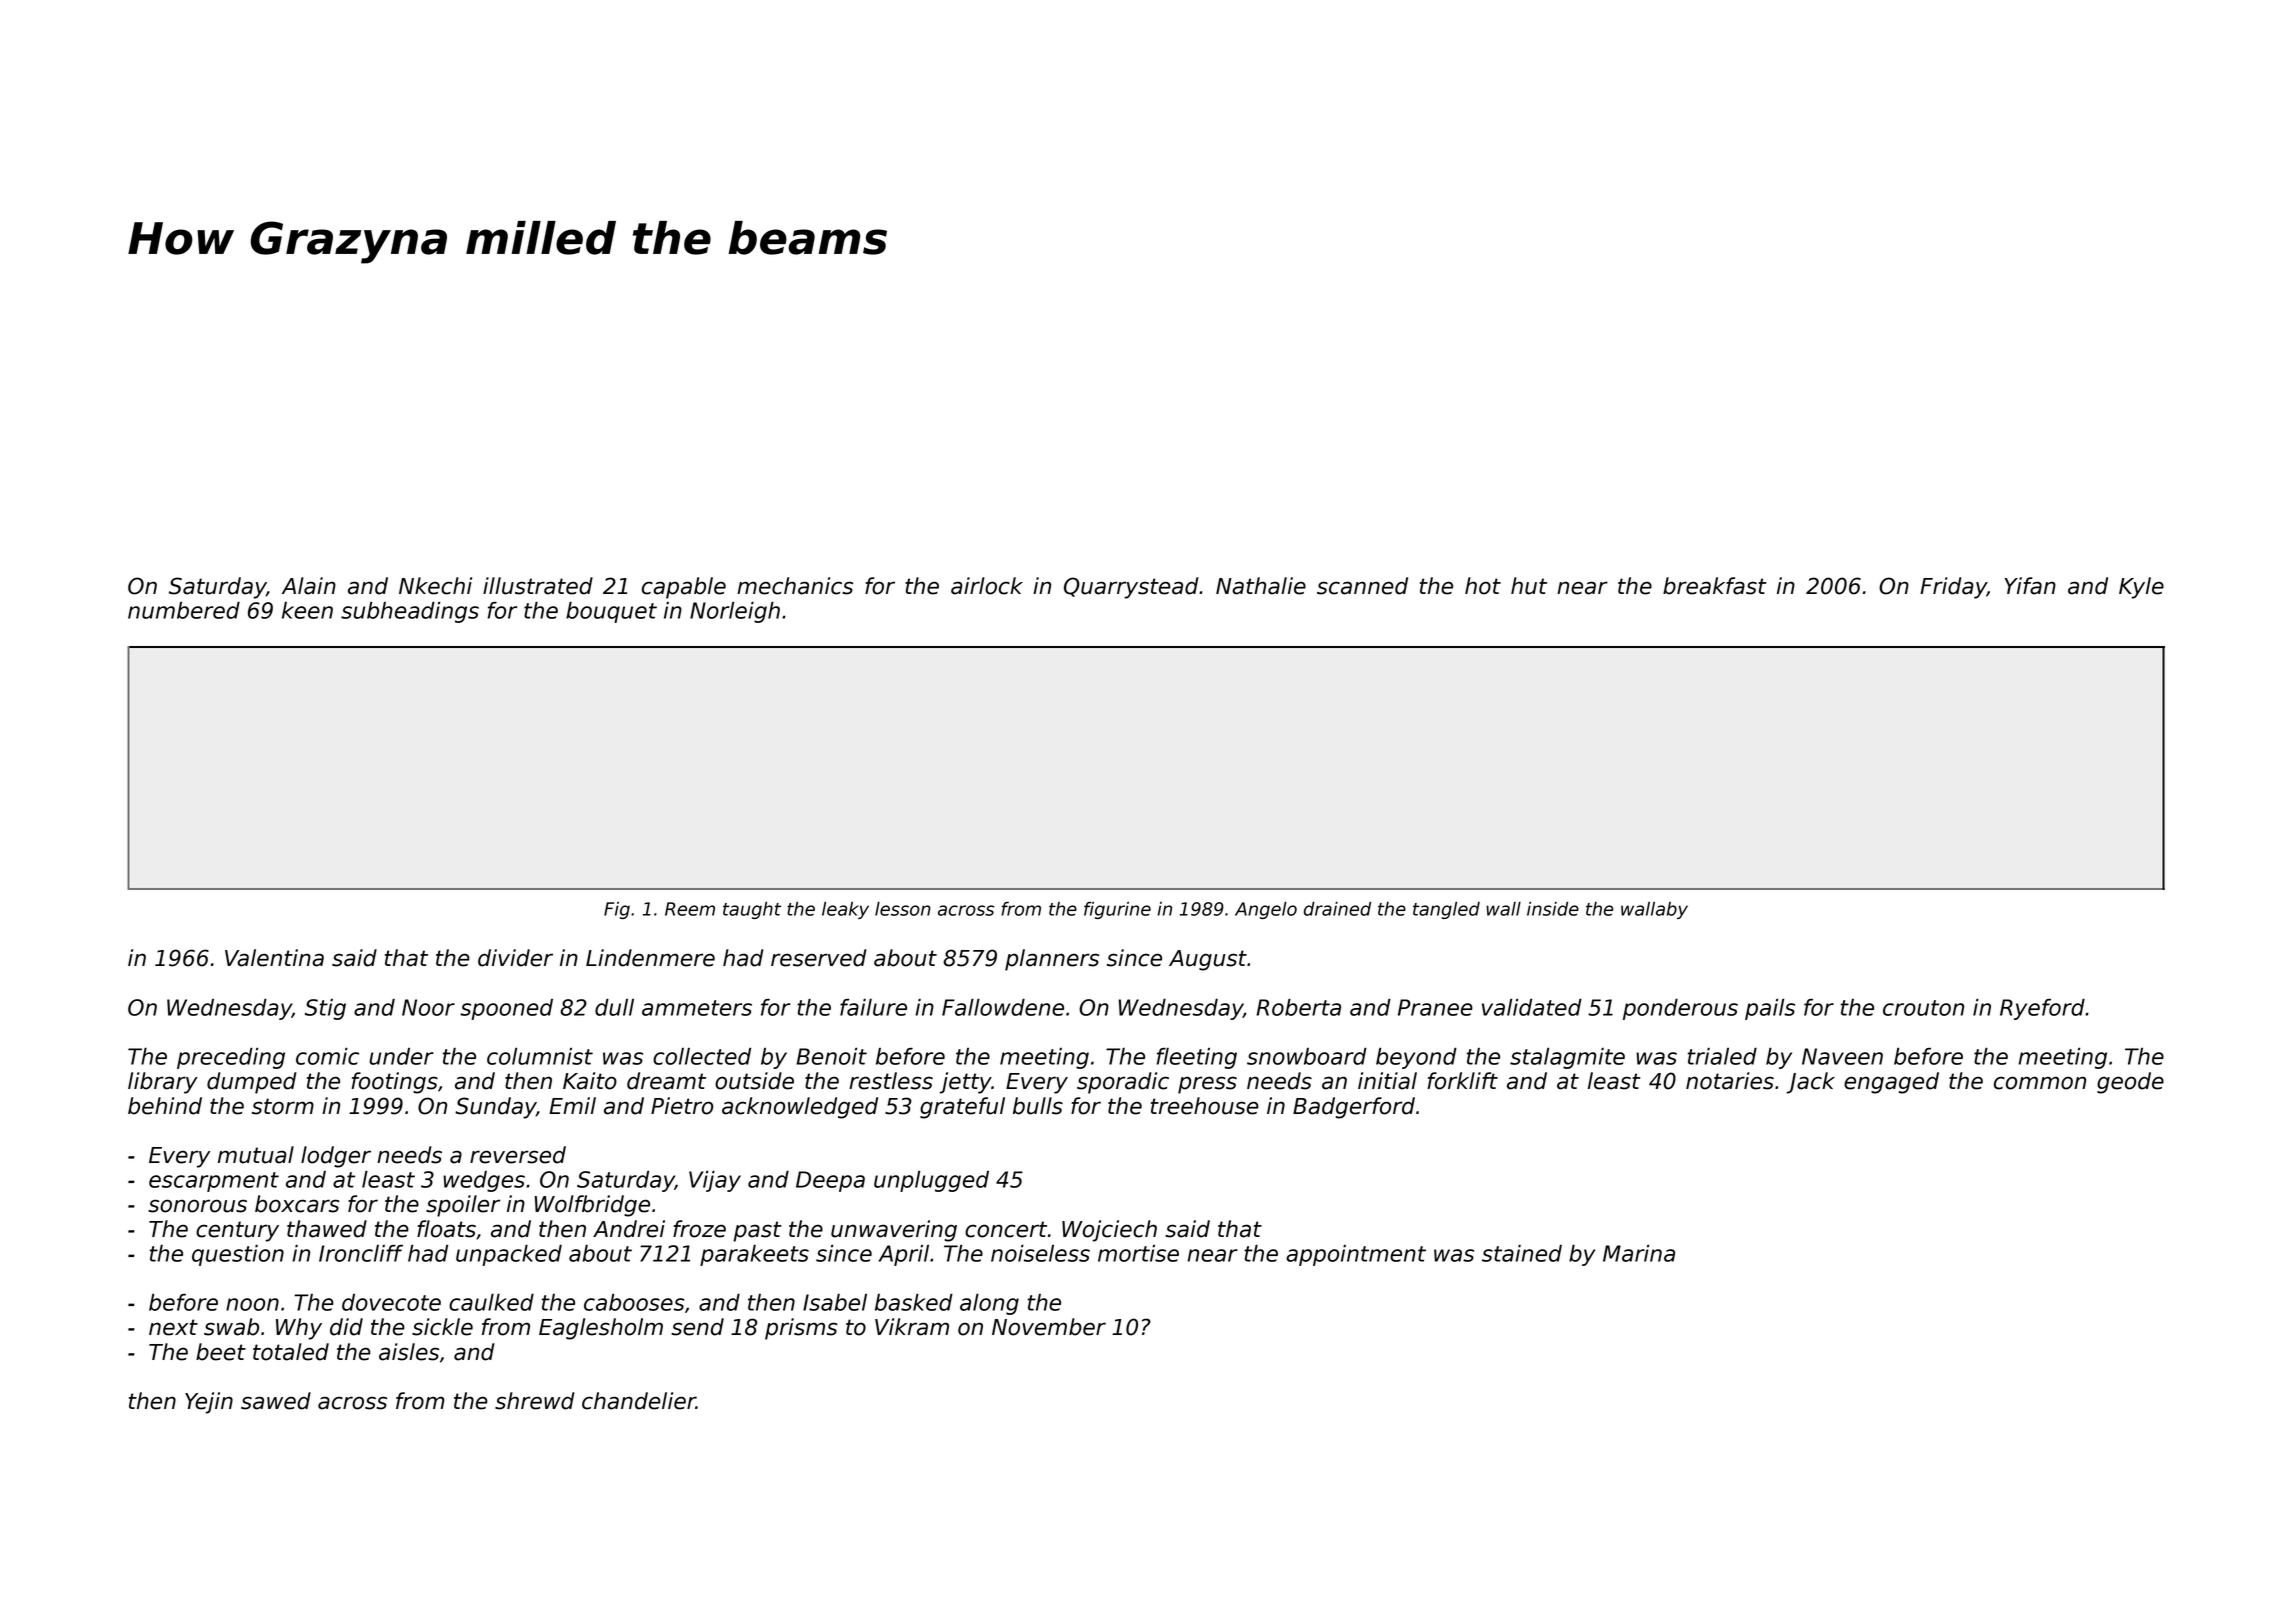 This screenshot has height=1620, width=2292. Describe the element at coordinates (1049, 1327) in the screenshot. I see `November` at that location.
